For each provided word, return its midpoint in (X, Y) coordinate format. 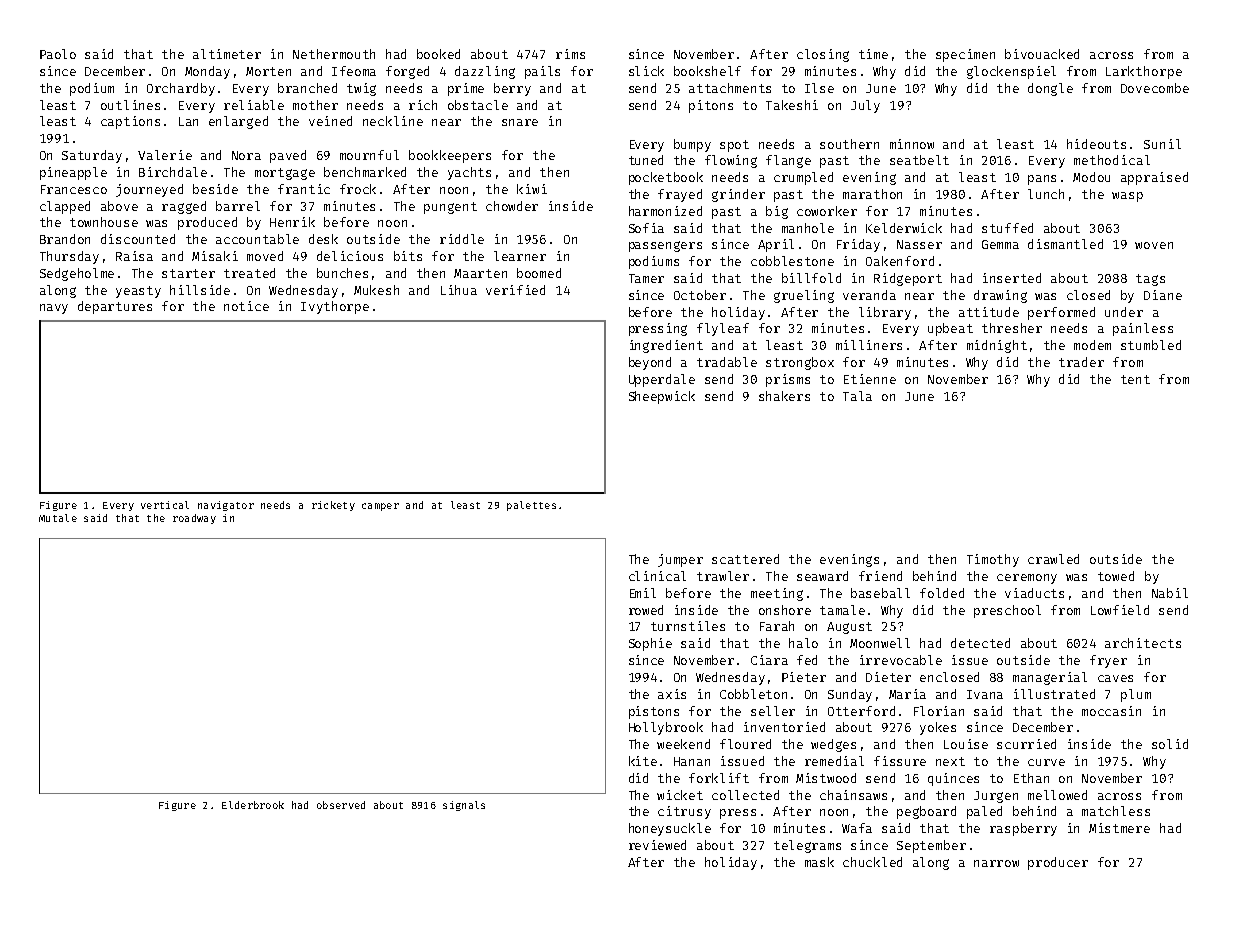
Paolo (58, 54)
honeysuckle (670, 829)
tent (1135, 379)
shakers (784, 396)
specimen (965, 55)
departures (115, 307)
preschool (1007, 611)
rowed (646, 610)
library (885, 313)
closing (823, 55)
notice (246, 306)
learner (520, 256)
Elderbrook (253, 805)
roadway (194, 519)
